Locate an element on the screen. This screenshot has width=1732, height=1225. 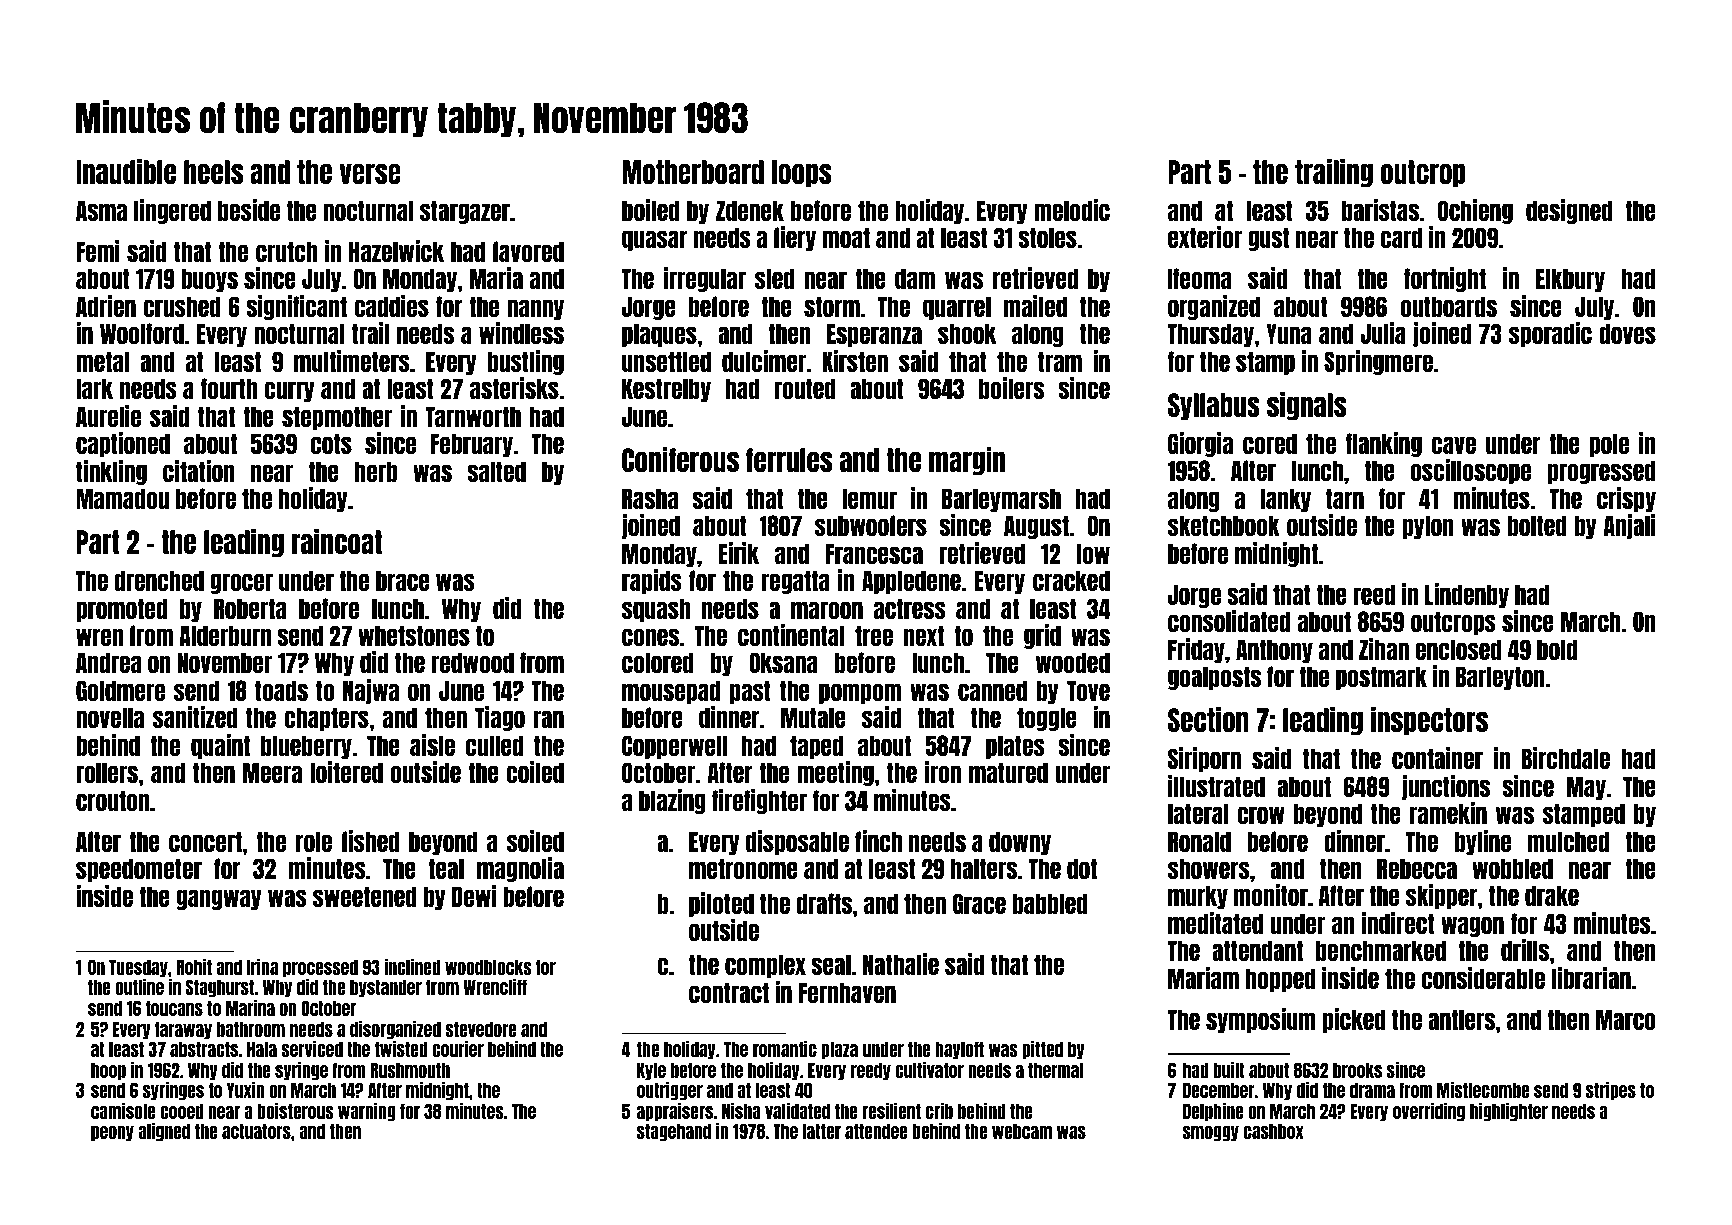
margin is located at coordinates (967, 461).
